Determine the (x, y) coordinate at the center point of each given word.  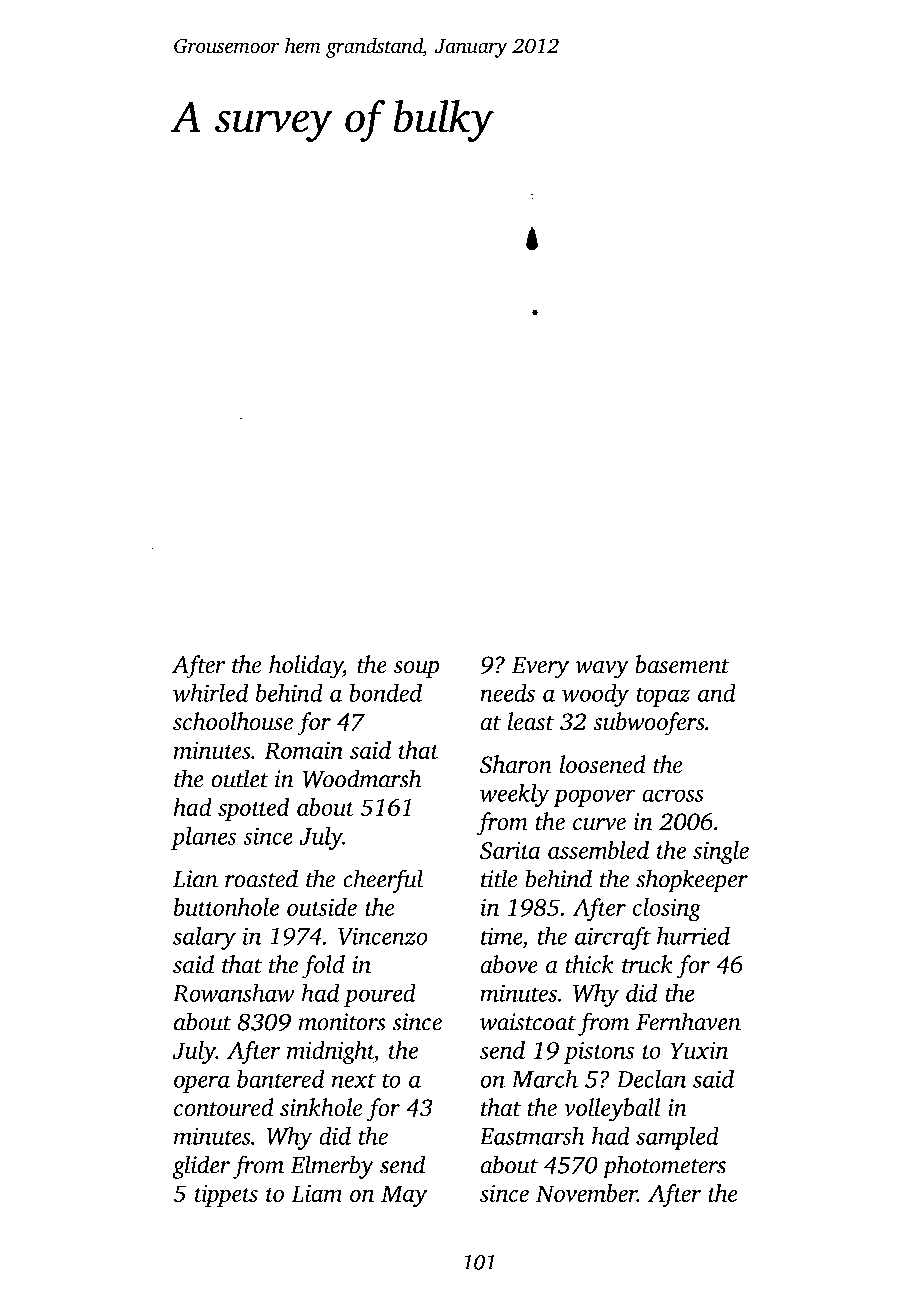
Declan (651, 1078)
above (509, 964)
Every (540, 667)
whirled (211, 692)
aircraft (613, 938)
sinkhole (321, 1107)
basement (682, 664)
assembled (598, 850)
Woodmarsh (362, 778)
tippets (226, 1196)
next (354, 1080)
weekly (515, 795)
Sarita (510, 851)
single (721, 853)
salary (204, 938)
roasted (261, 878)
